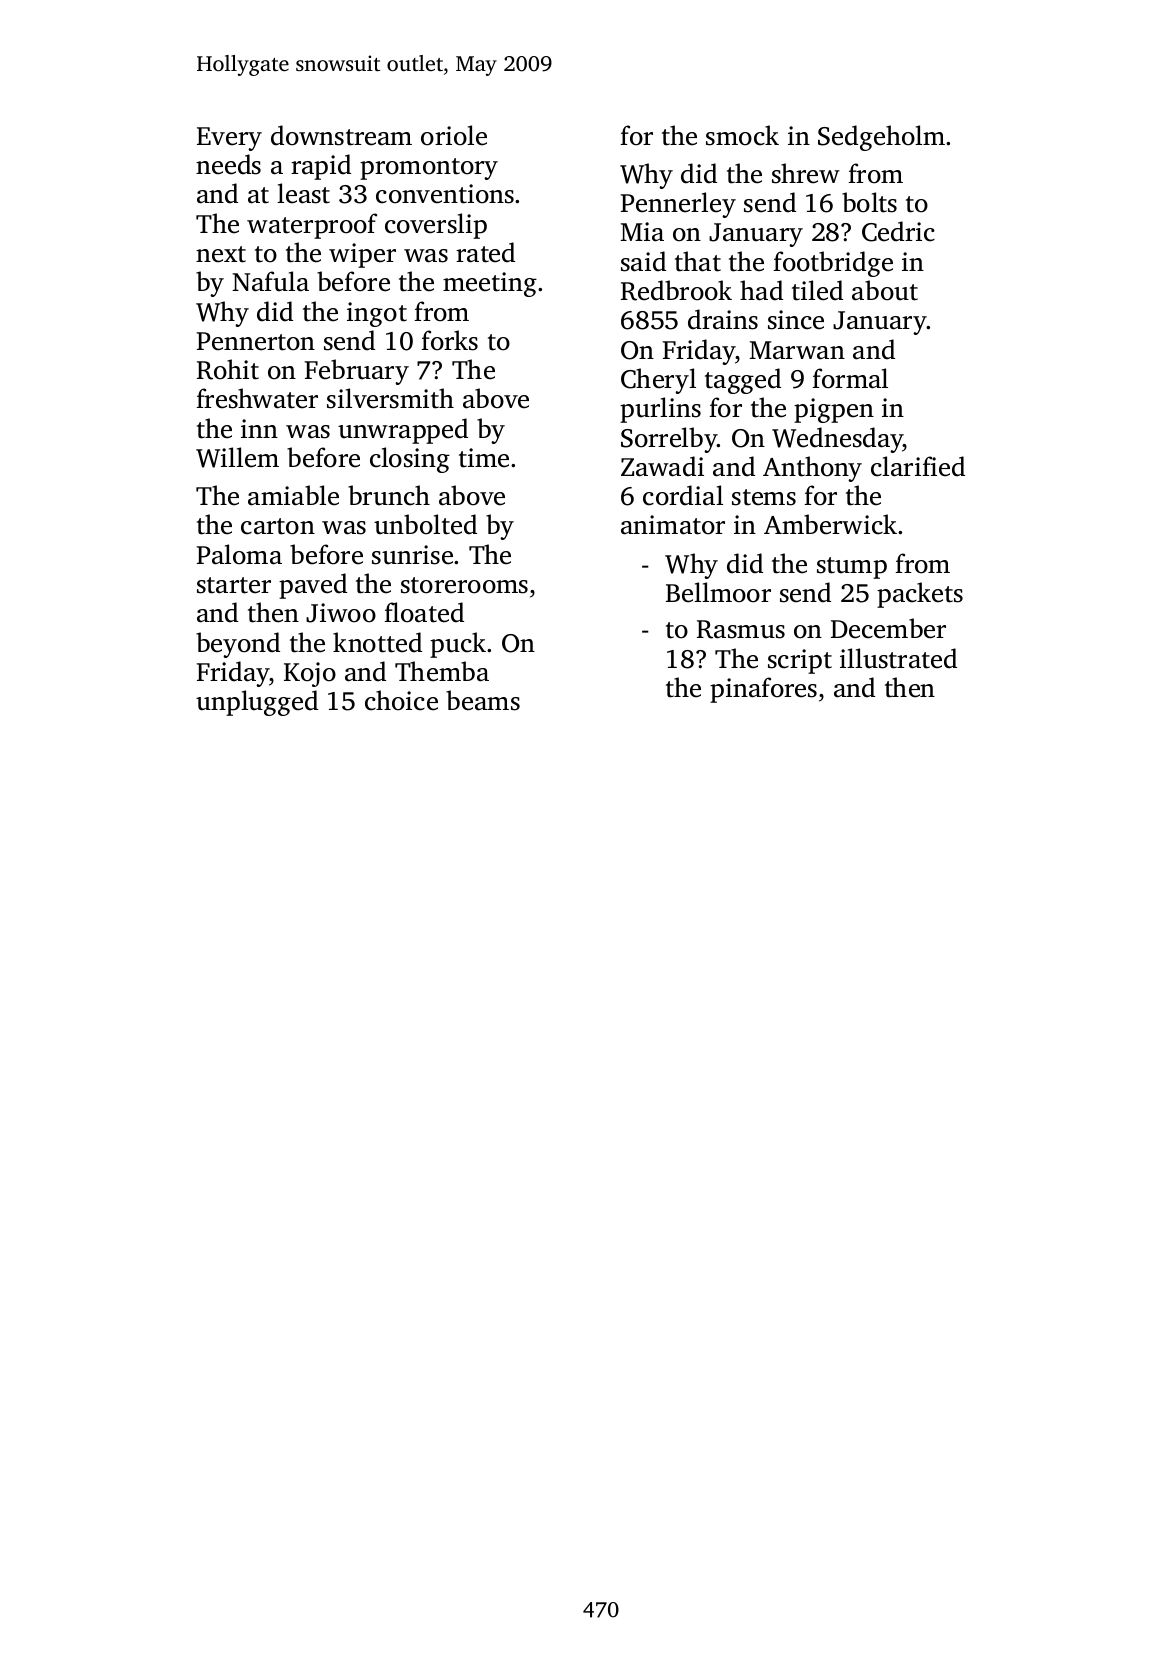 This screenshot has width=1165, height=1654. I want to click on oriole, so click(454, 135).
